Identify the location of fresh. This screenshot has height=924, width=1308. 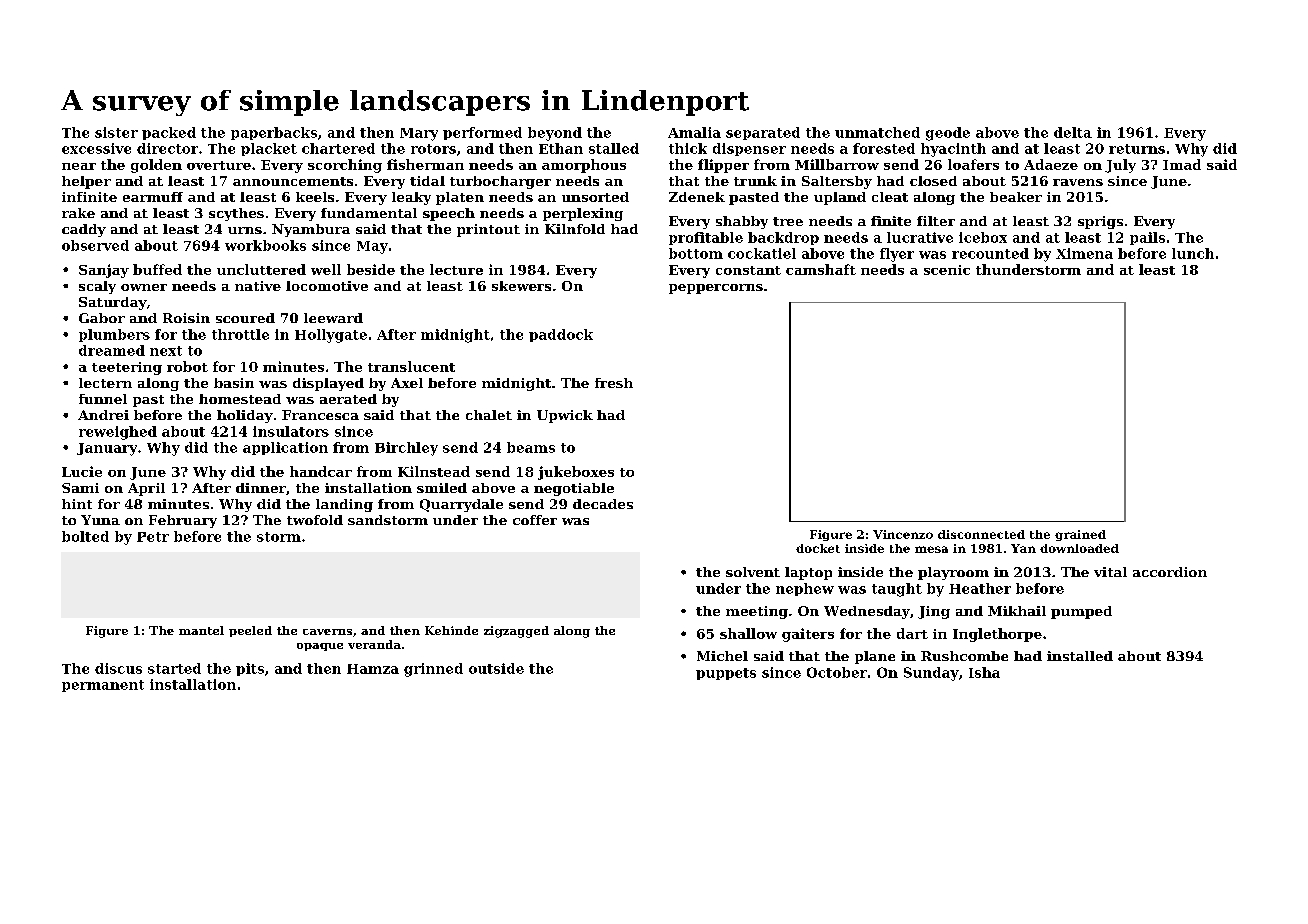
(614, 383).
